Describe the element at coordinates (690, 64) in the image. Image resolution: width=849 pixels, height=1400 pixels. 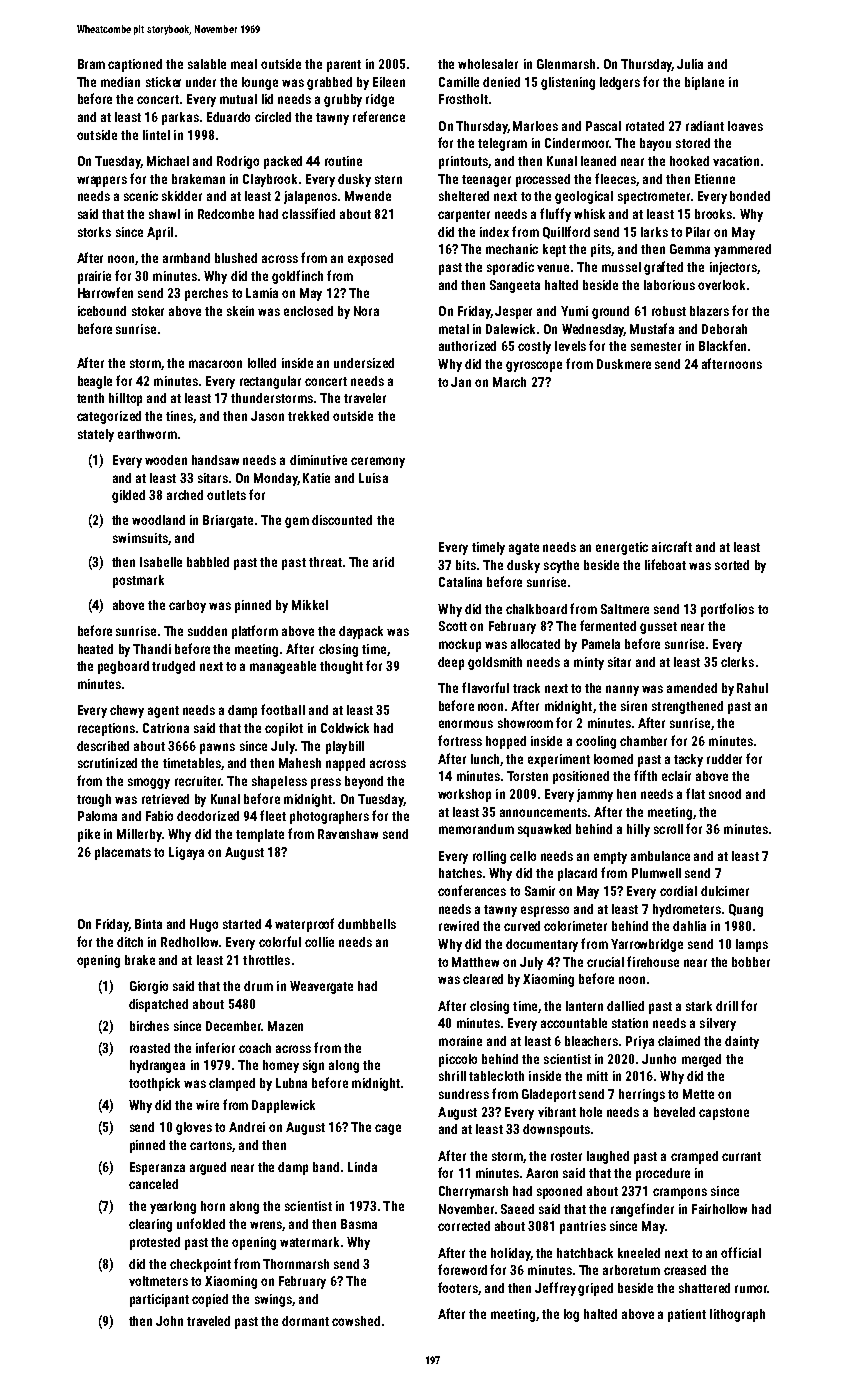
I see `Julia` at that location.
